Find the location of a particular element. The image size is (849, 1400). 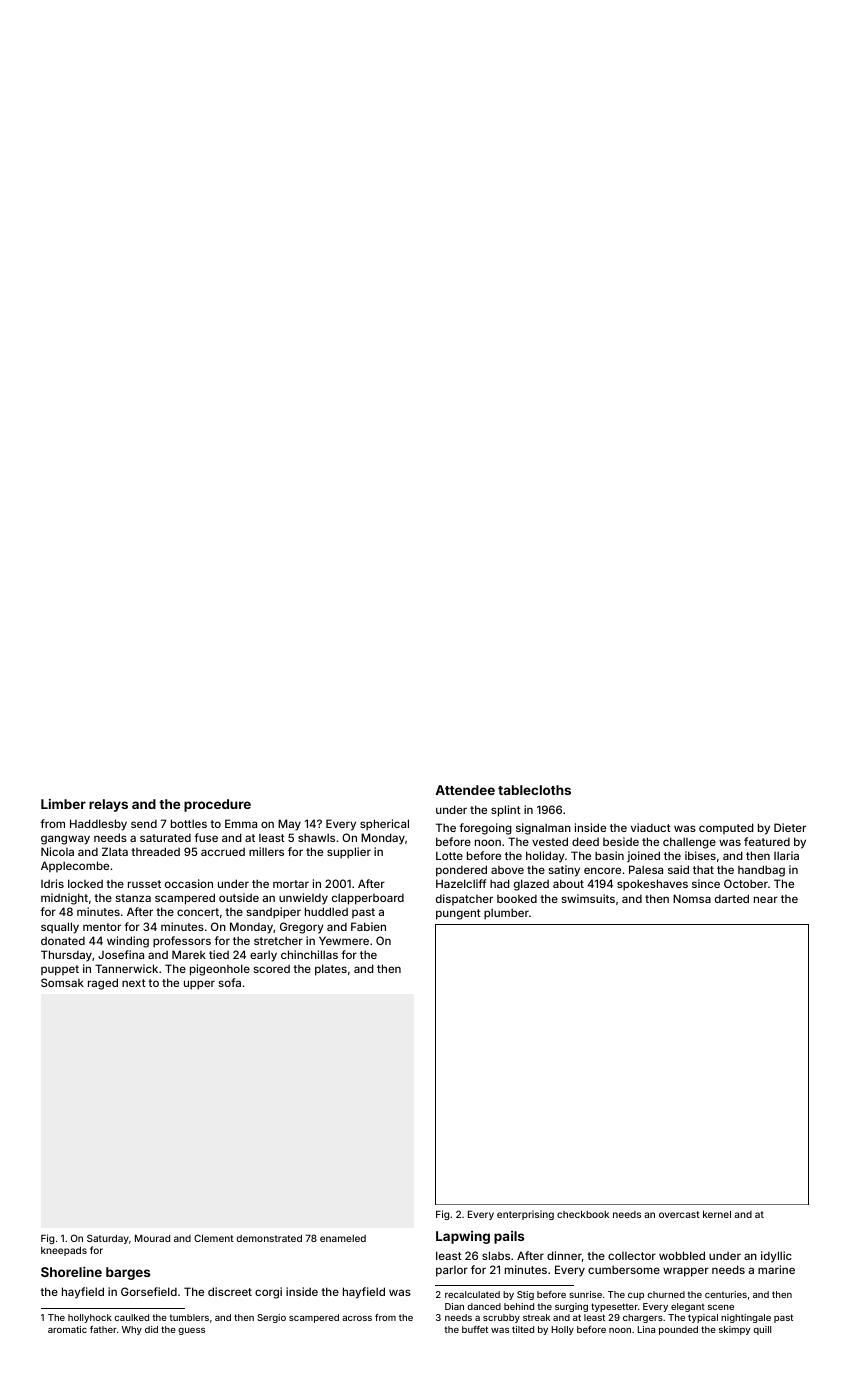

across is located at coordinates (357, 1318).
